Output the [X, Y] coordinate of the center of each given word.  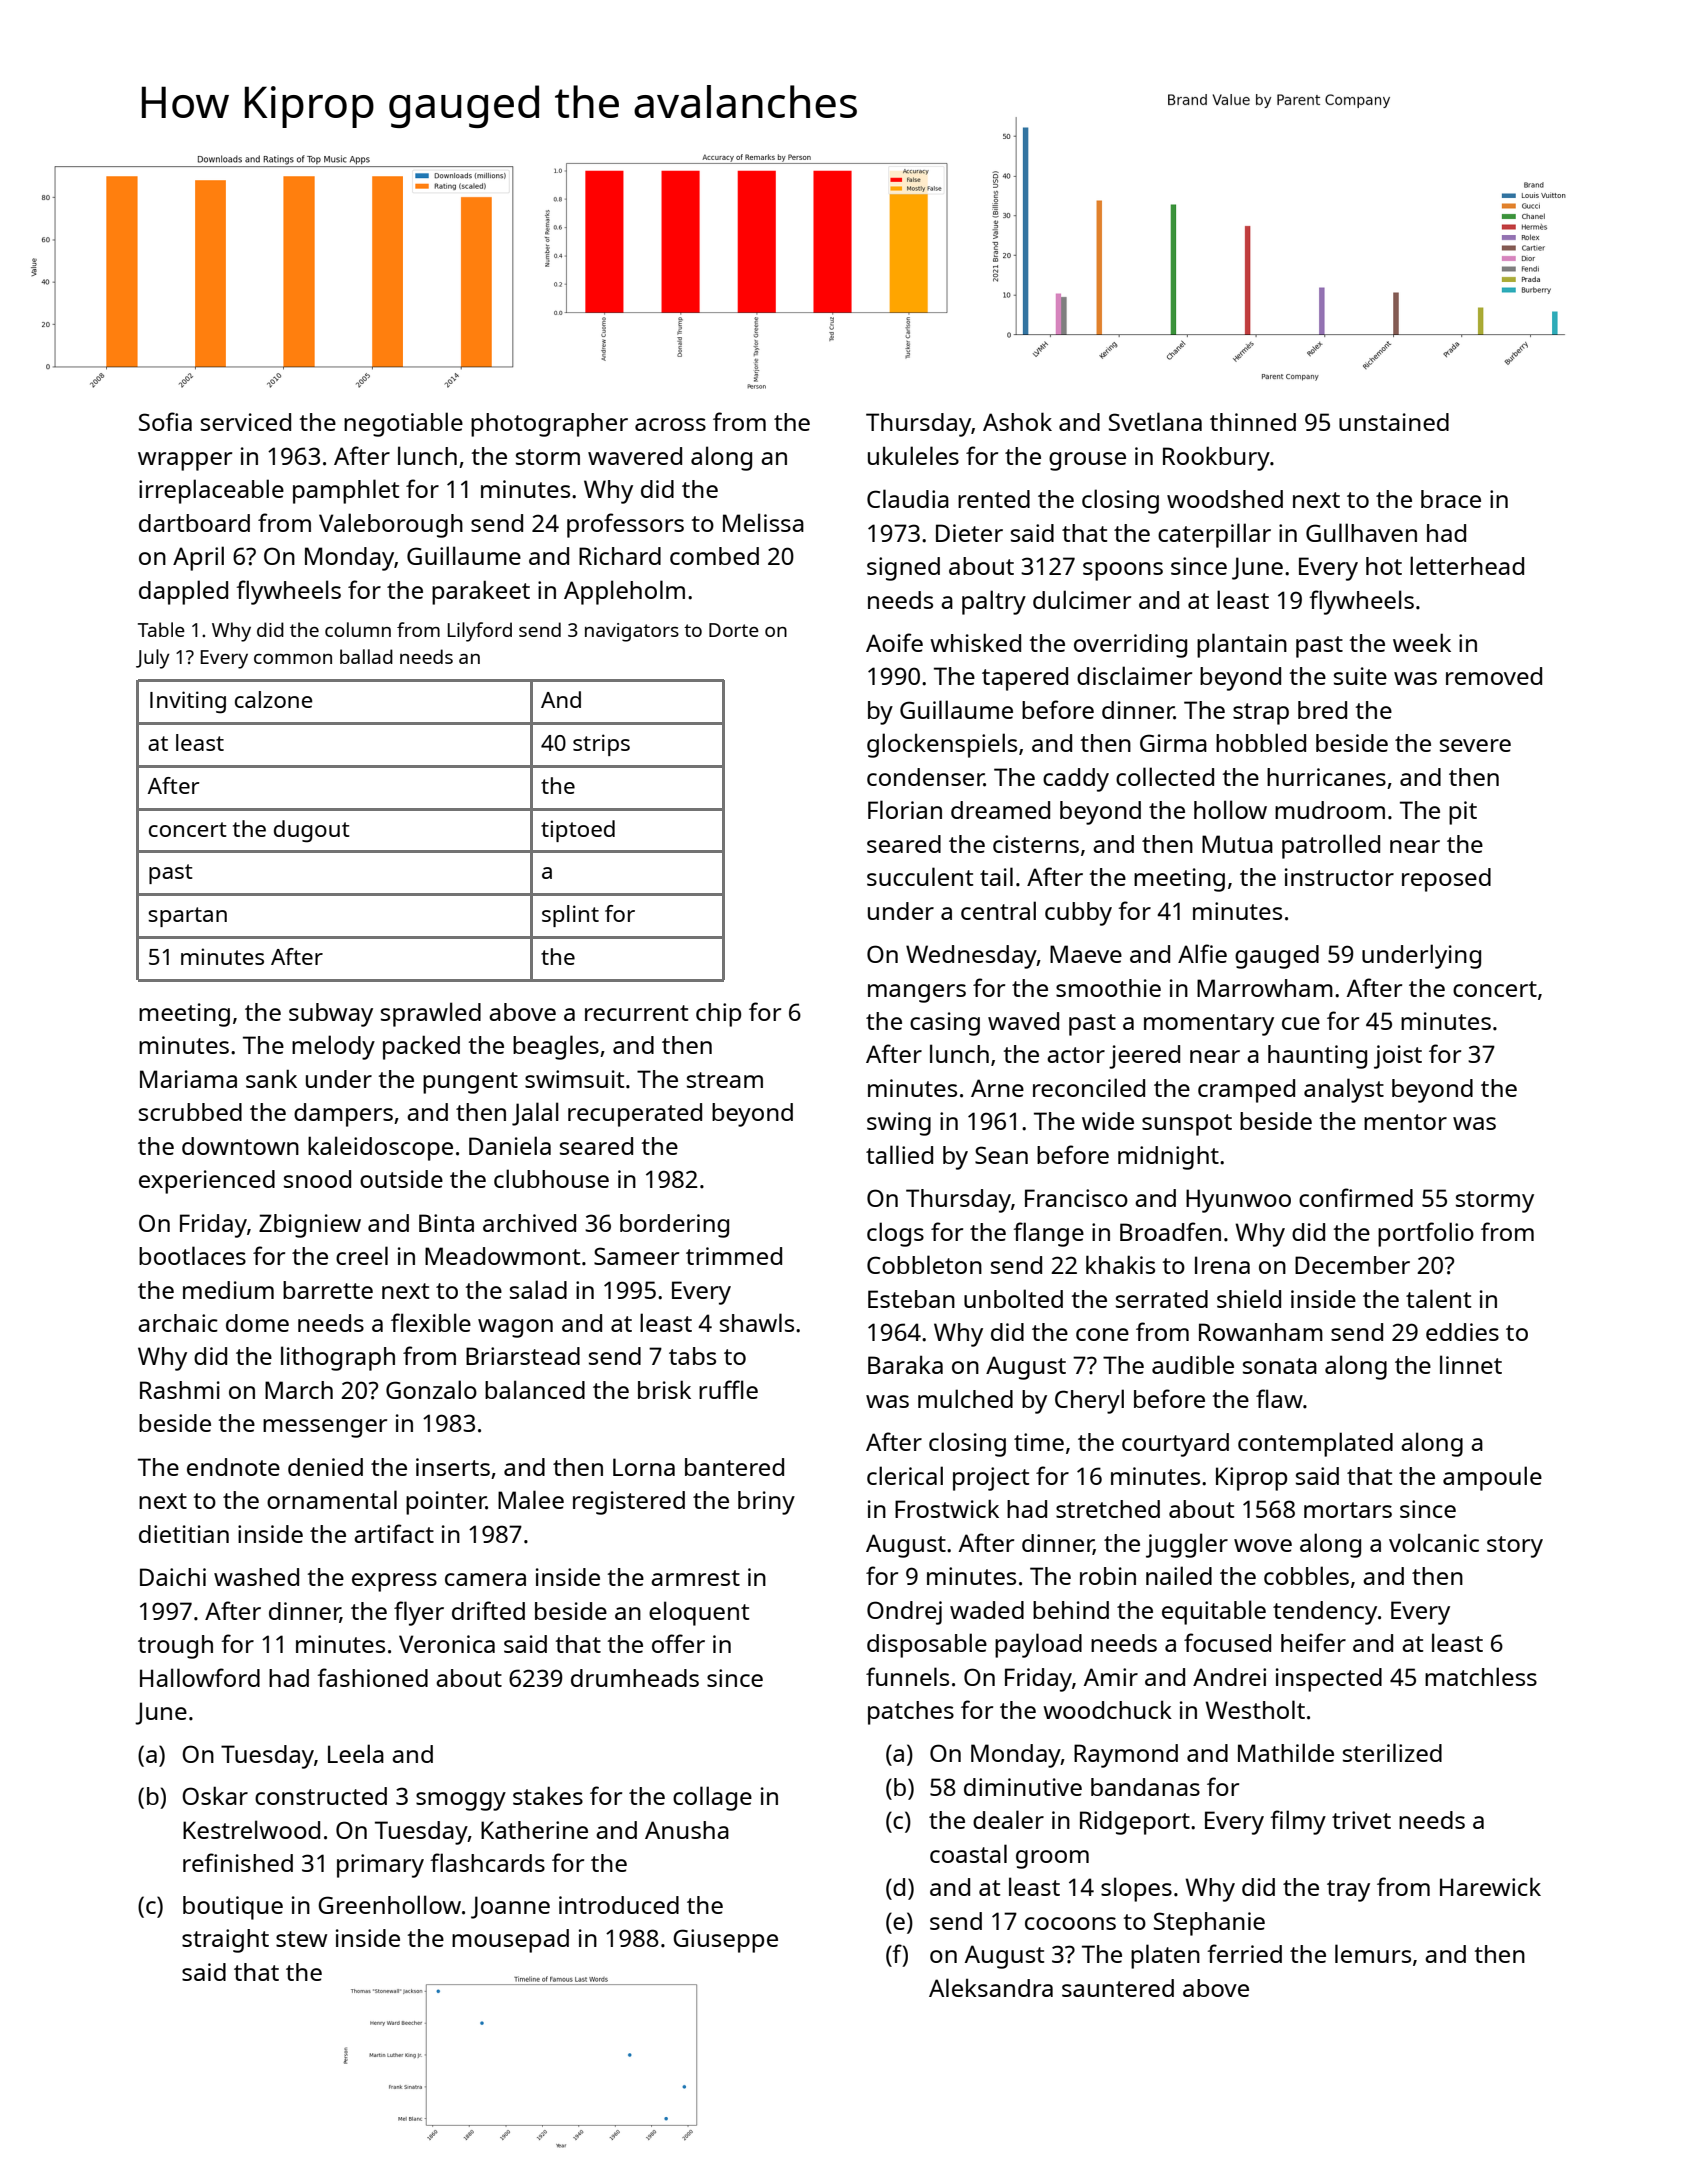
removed [1494, 676]
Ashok [1017, 421]
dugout [312, 831]
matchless [1481, 1676]
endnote [233, 1467]
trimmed [734, 1256]
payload [1038, 1645]
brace [1451, 499]
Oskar [215, 1795]
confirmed [1356, 1197]
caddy [1076, 780]
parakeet [481, 592]
